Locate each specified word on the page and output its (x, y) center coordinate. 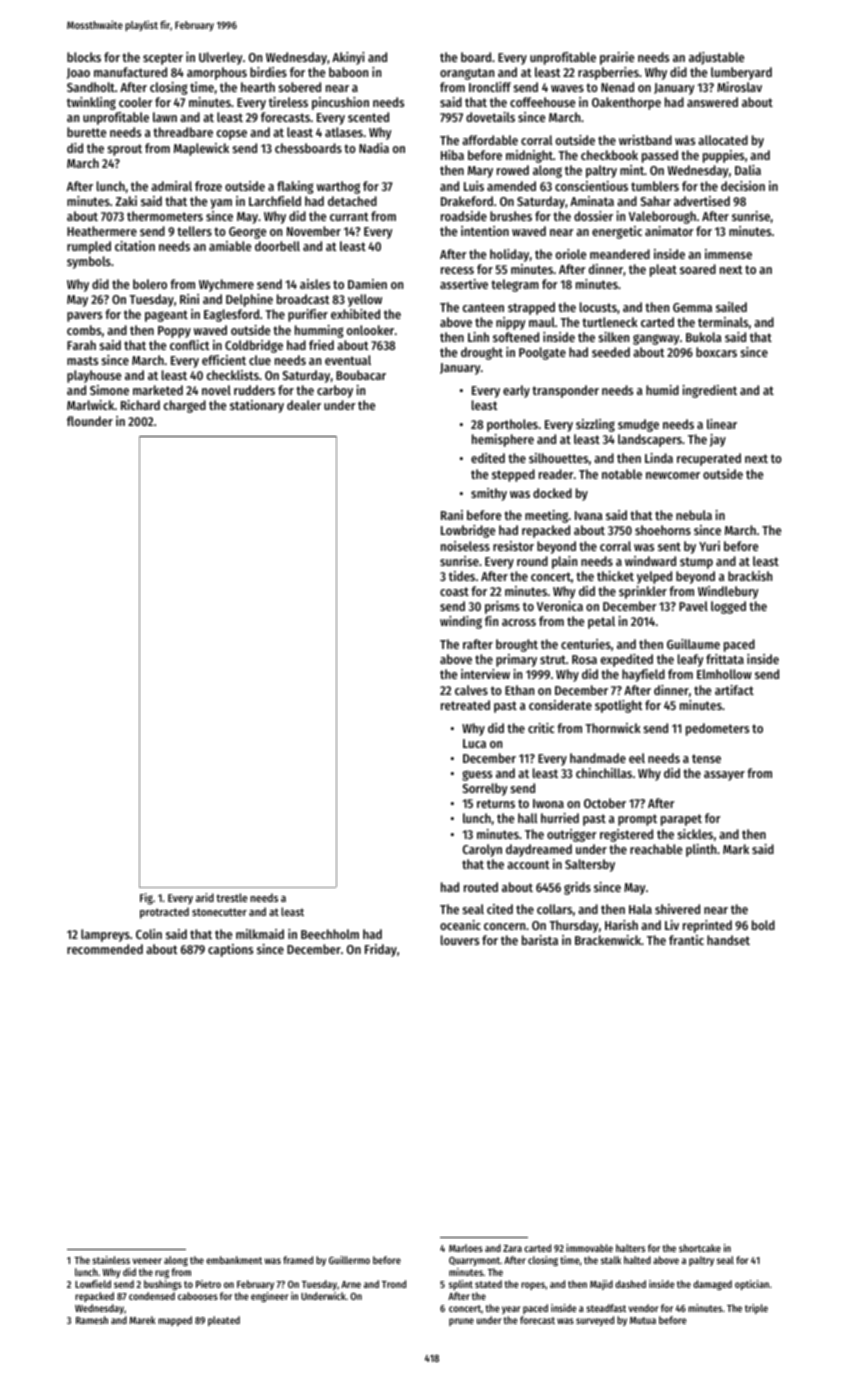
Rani (452, 515)
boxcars (716, 352)
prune (461, 1322)
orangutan (467, 74)
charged (185, 406)
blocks (84, 57)
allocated (723, 140)
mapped (175, 1321)
